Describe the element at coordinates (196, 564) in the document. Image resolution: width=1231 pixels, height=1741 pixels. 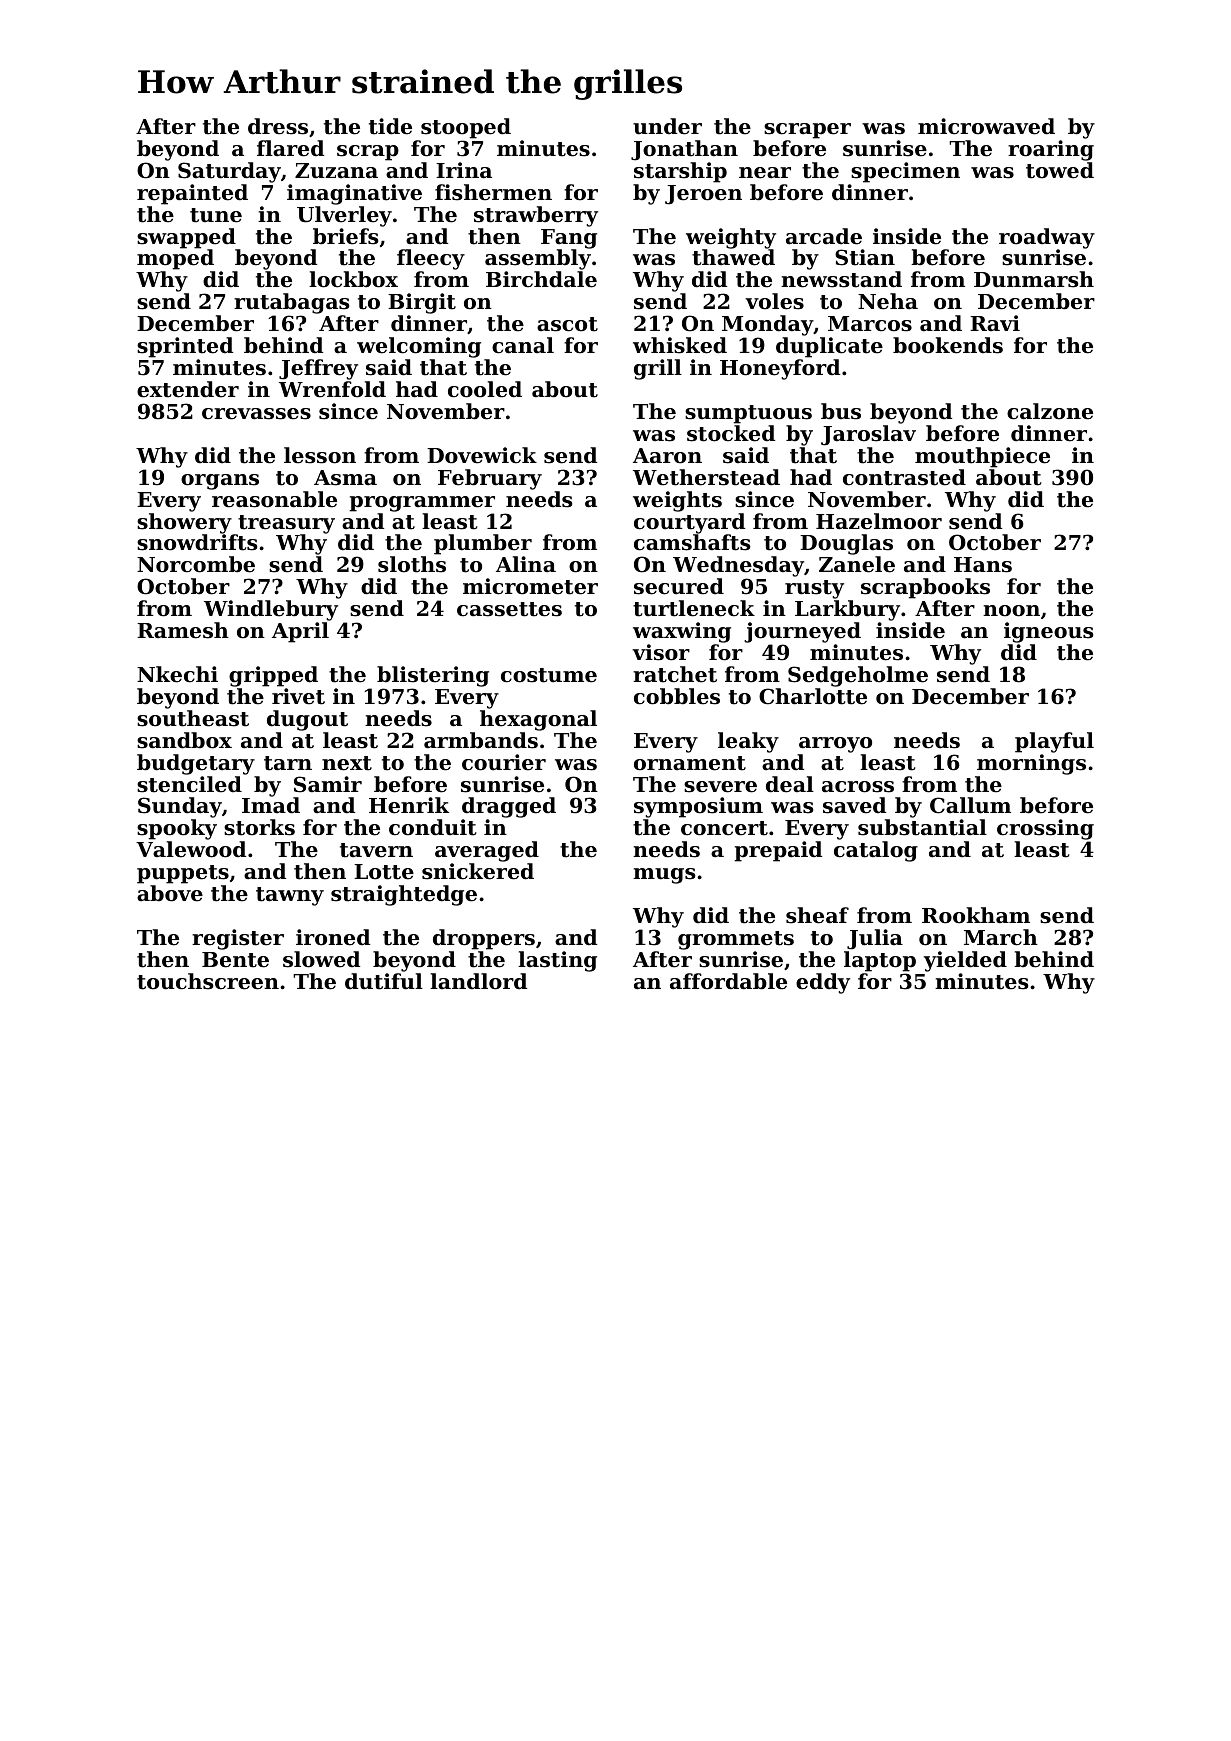
I see `Norcombe` at that location.
